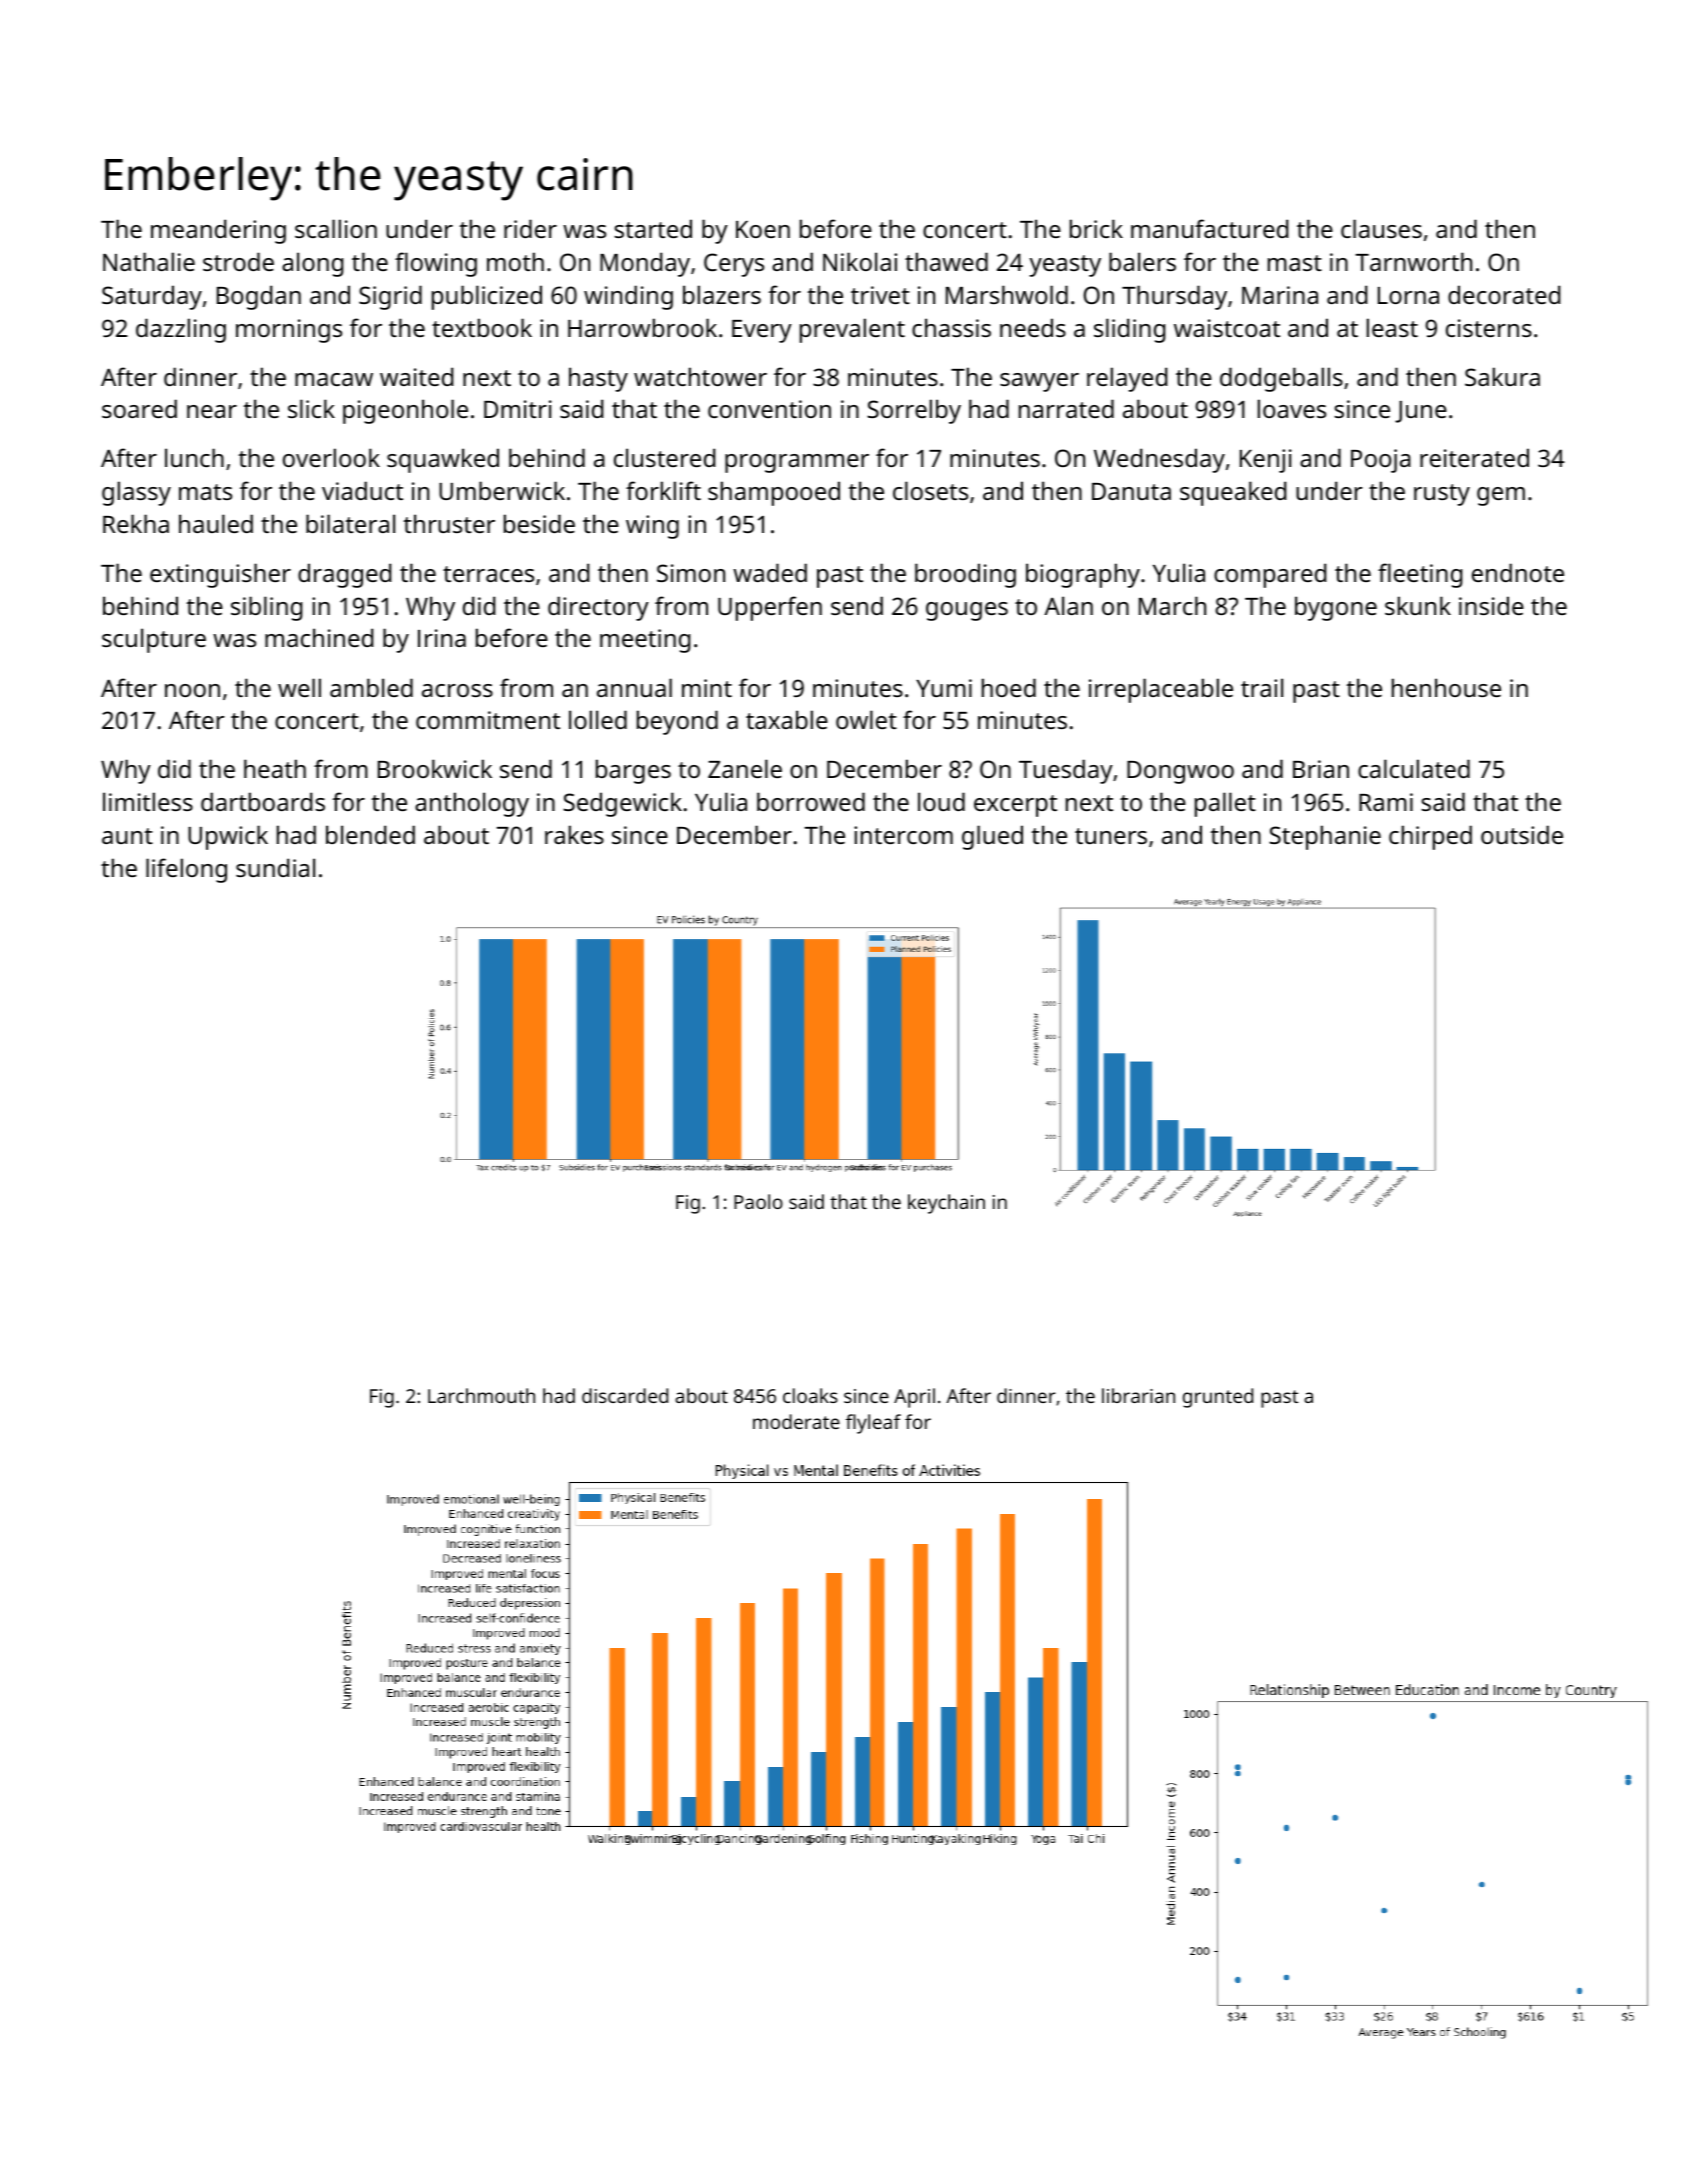 The width and height of the screenshot is (1683, 2178). Describe the element at coordinates (1138, 1395) in the screenshot. I see `librarian` at that location.
